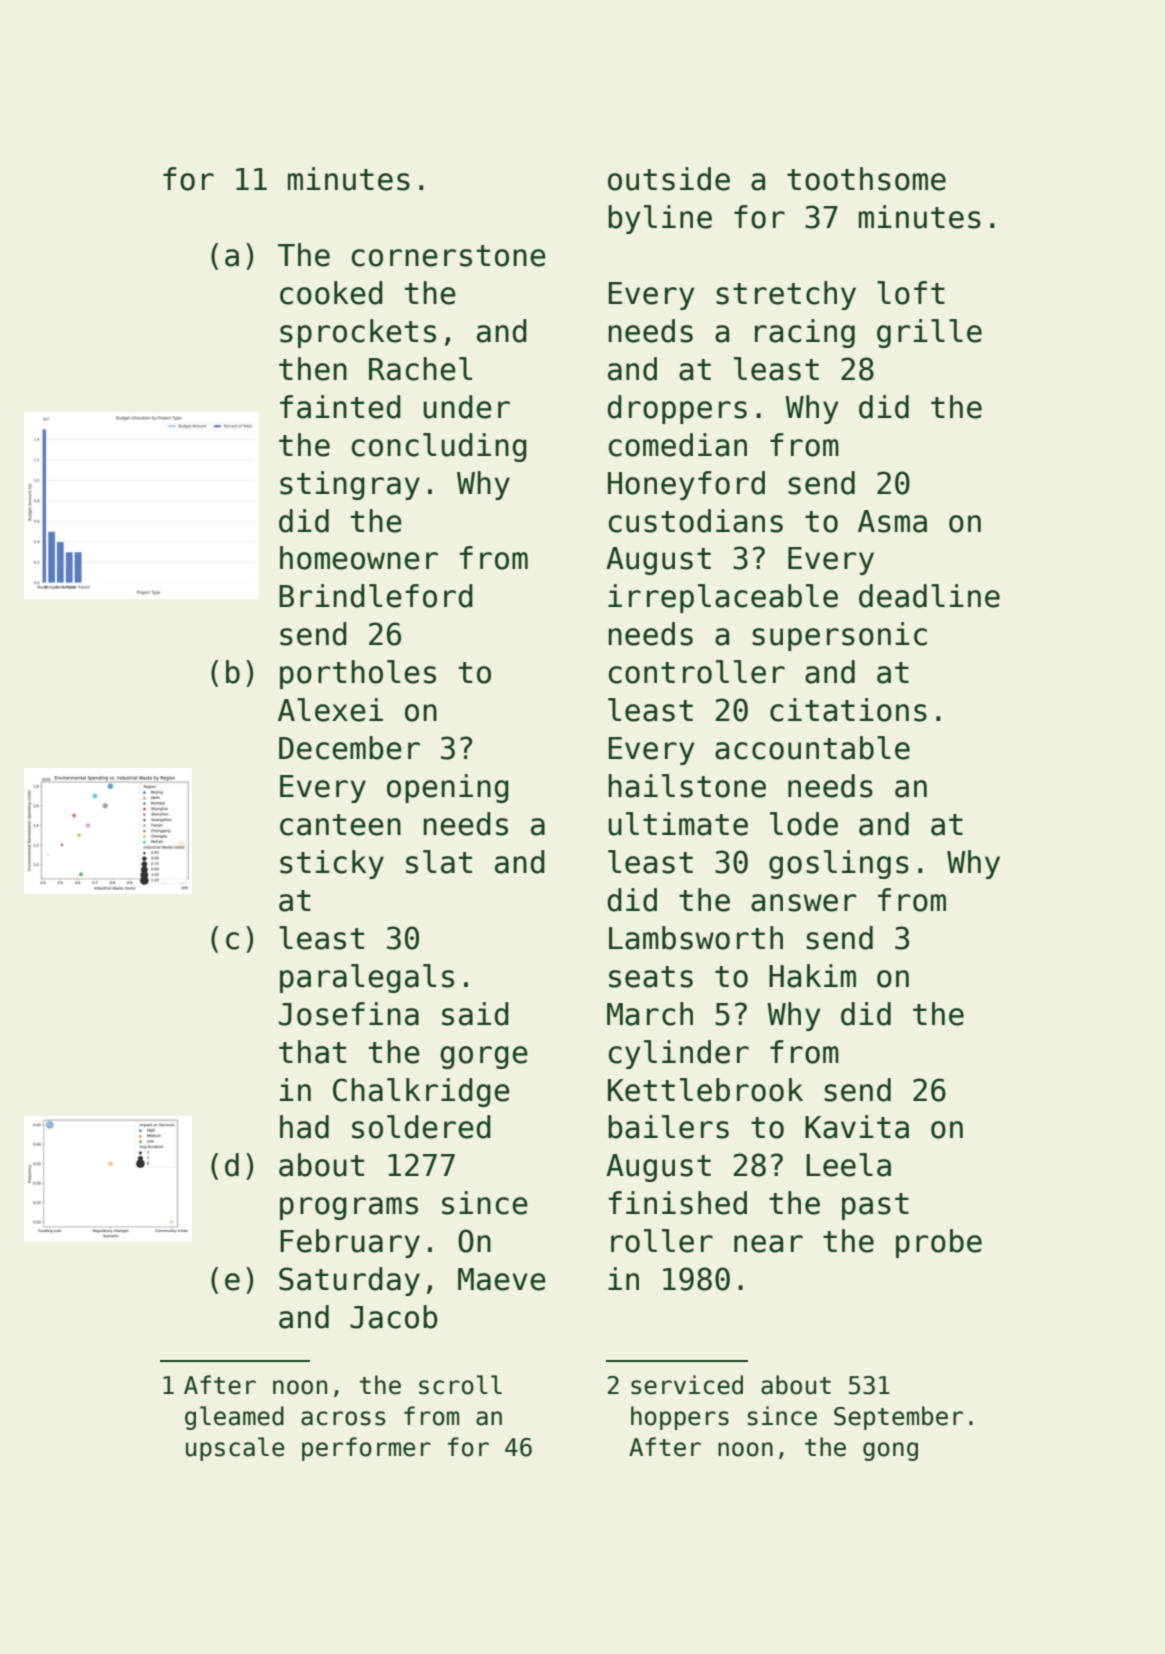 The width and height of the image is (1165, 1654). What do you see at coordinates (687, 786) in the image?
I see `hailstone` at bounding box center [687, 786].
